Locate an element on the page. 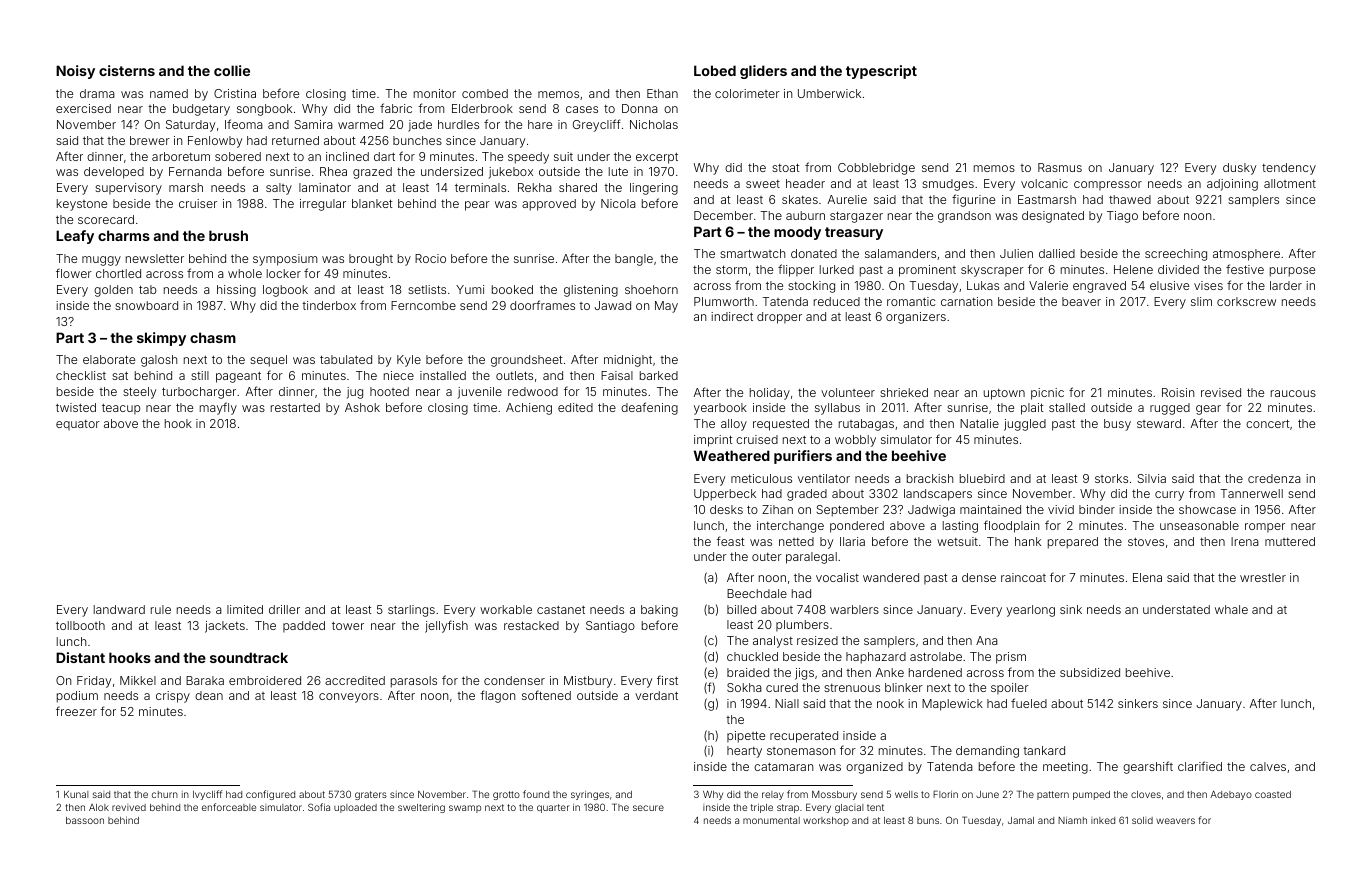  muttered is located at coordinates (1290, 541).
